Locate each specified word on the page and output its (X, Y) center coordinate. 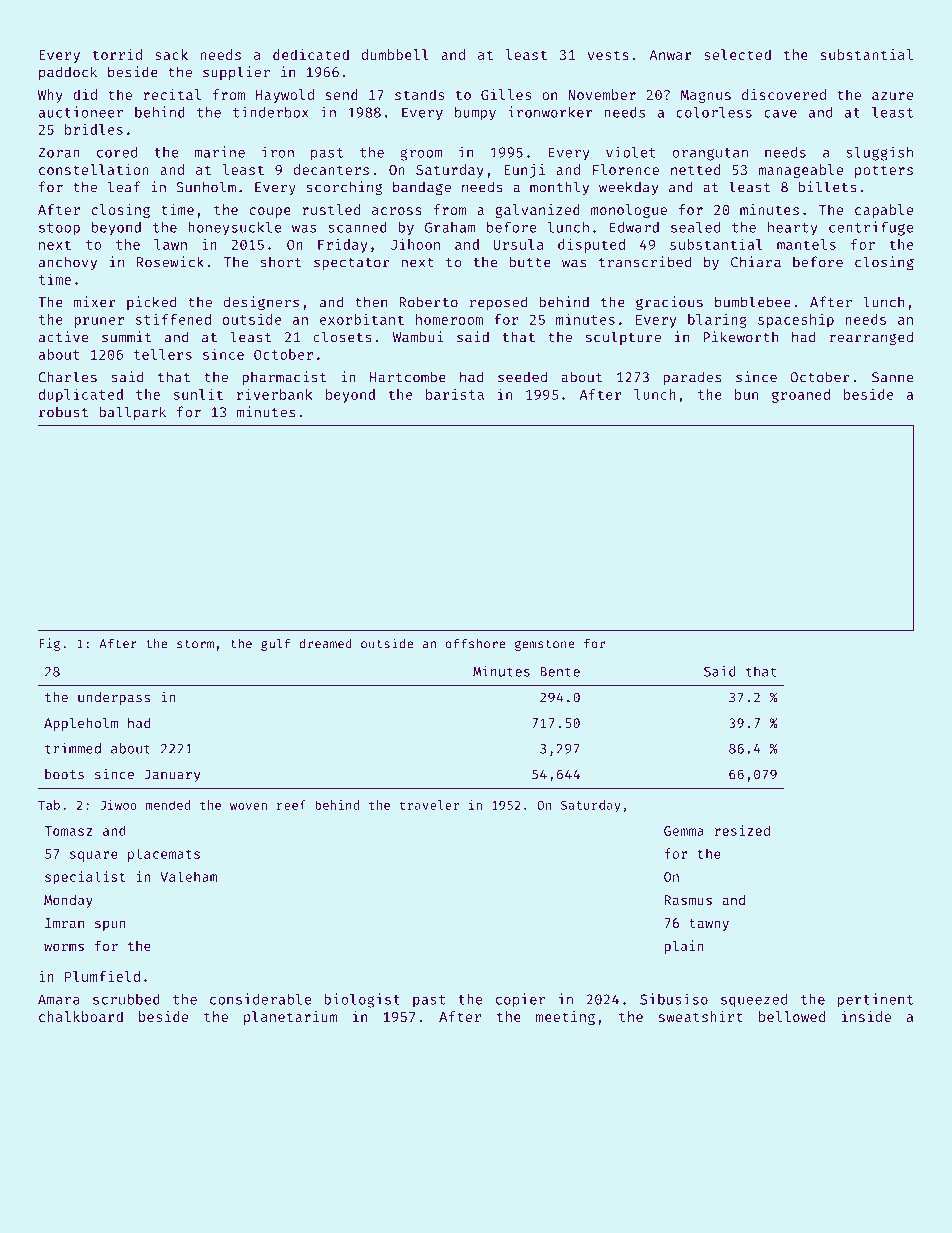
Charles (67, 377)
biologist (362, 1000)
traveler (429, 805)
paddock (68, 73)
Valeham (189, 876)
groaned (801, 396)
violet (631, 152)
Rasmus (688, 900)
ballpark (132, 413)
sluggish (879, 153)
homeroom (449, 319)
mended (168, 805)
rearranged (871, 338)
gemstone (545, 645)
